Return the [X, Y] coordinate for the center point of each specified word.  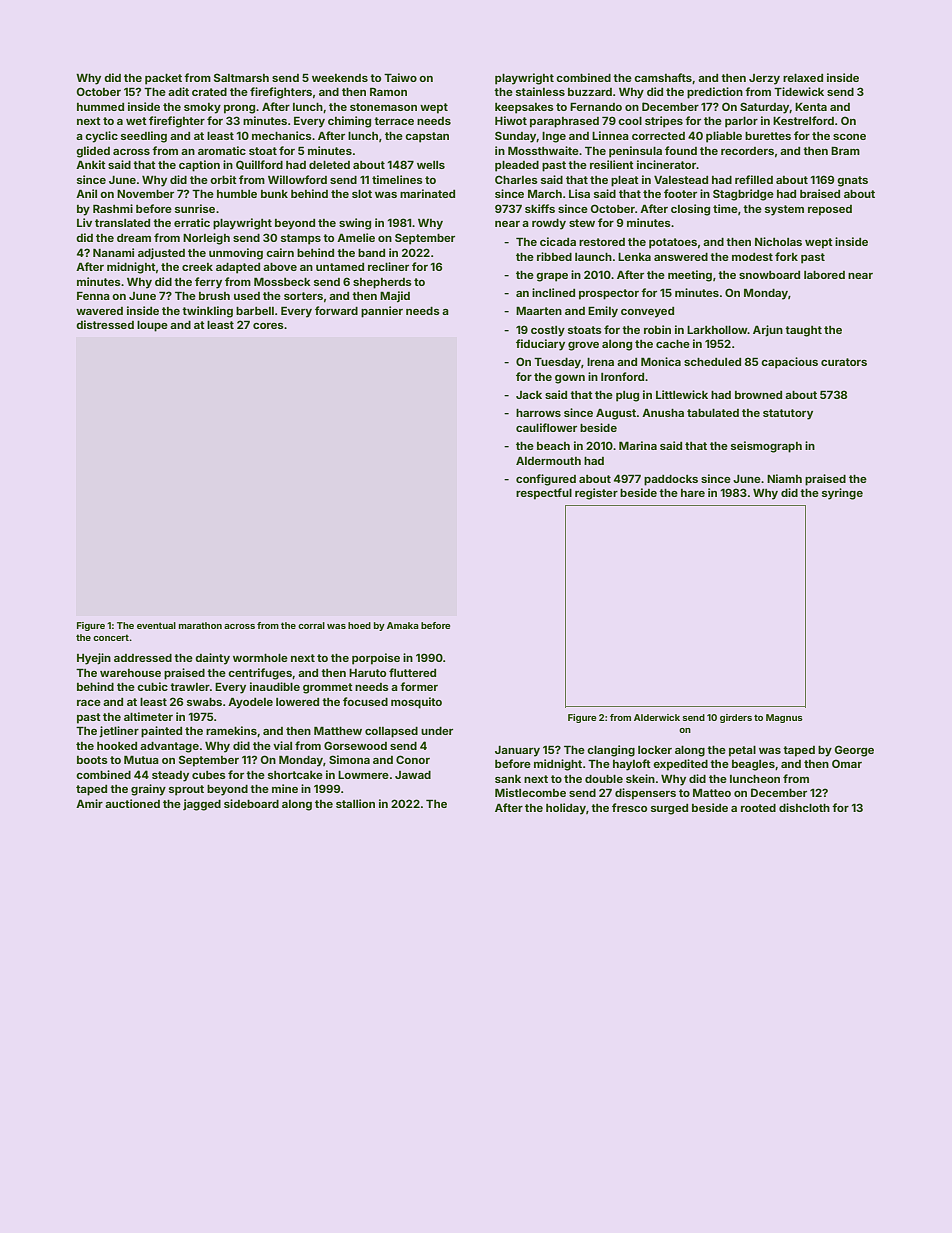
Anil [86, 193]
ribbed [554, 256]
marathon [200, 625]
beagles [753, 765]
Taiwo [400, 77]
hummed [100, 107]
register [596, 494]
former [419, 686]
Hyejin [94, 659]
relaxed [803, 78]
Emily [603, 312]
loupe [152, 326]
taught [803, 331]
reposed [830, 210]
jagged [202, 805]
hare [693, 493]
